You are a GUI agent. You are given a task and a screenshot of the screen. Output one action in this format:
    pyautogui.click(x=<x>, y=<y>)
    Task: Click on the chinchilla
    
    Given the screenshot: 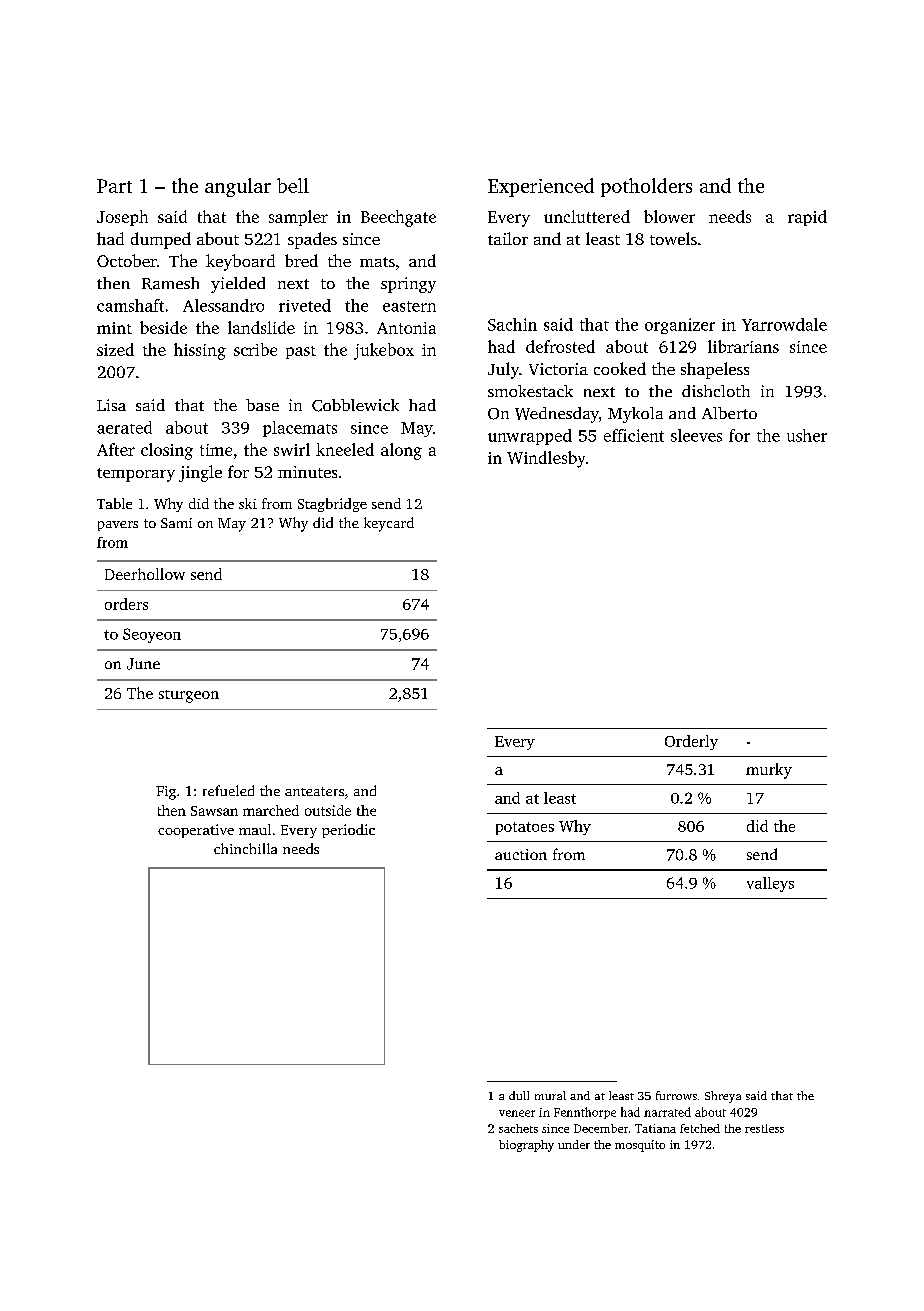 What is the action you would take?
    pyautogui.click(x=245, y=848)
